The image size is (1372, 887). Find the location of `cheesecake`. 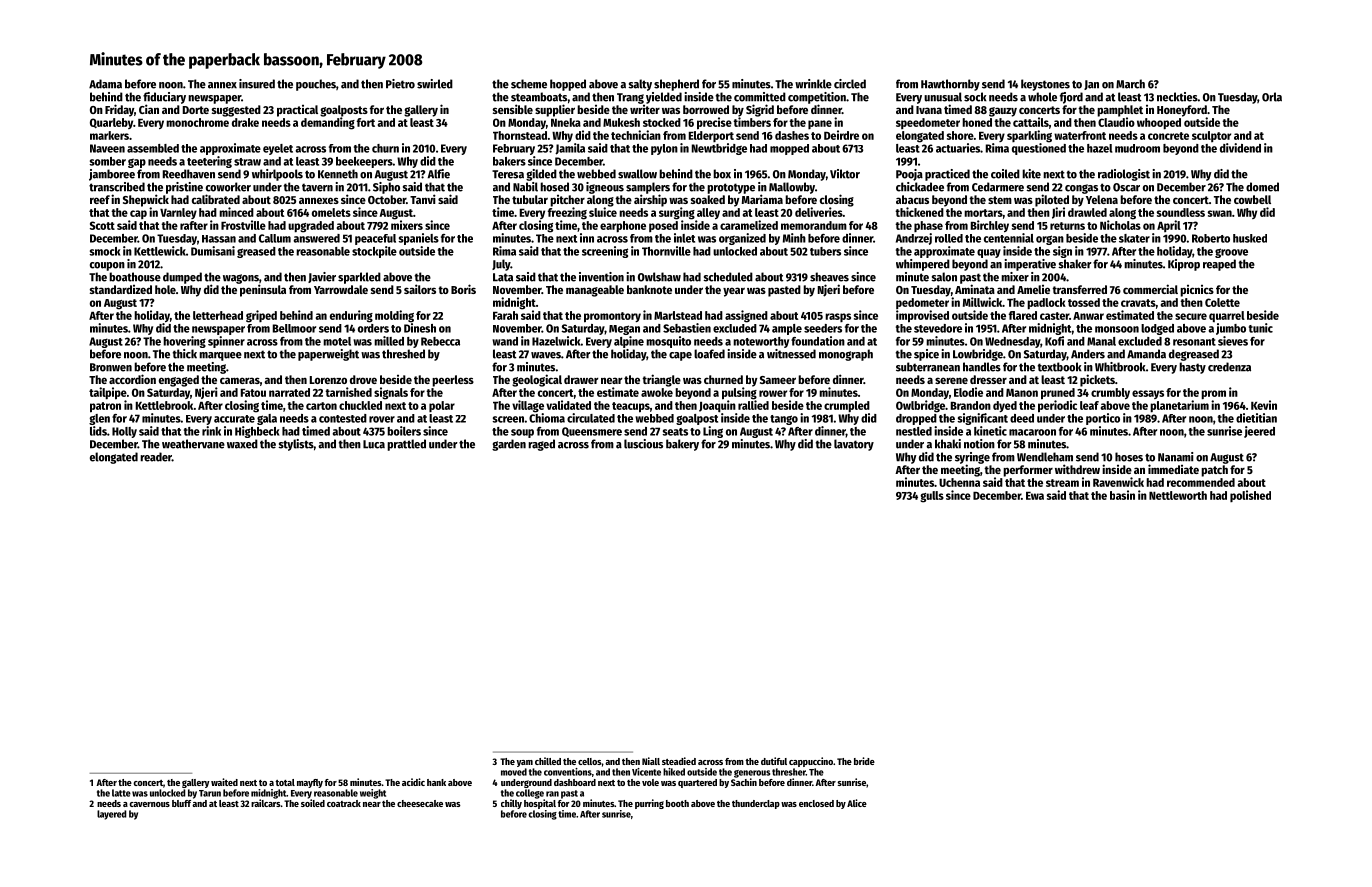

cheesecake is located at coordinates (420, 803).
